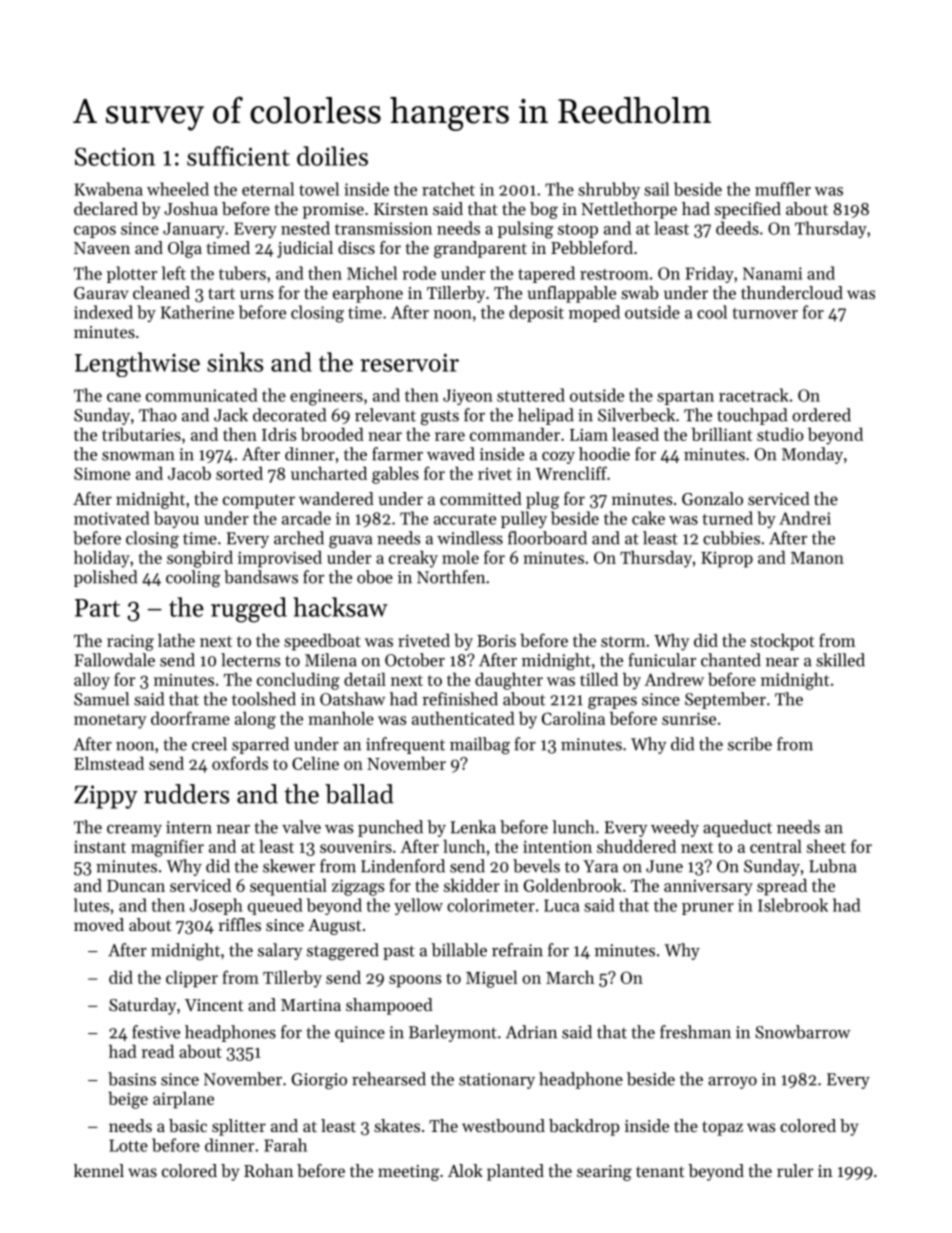 Image resolution: width=952 pixels, height=1233 pixels. I want to click on sheet, so click(826, 846).
